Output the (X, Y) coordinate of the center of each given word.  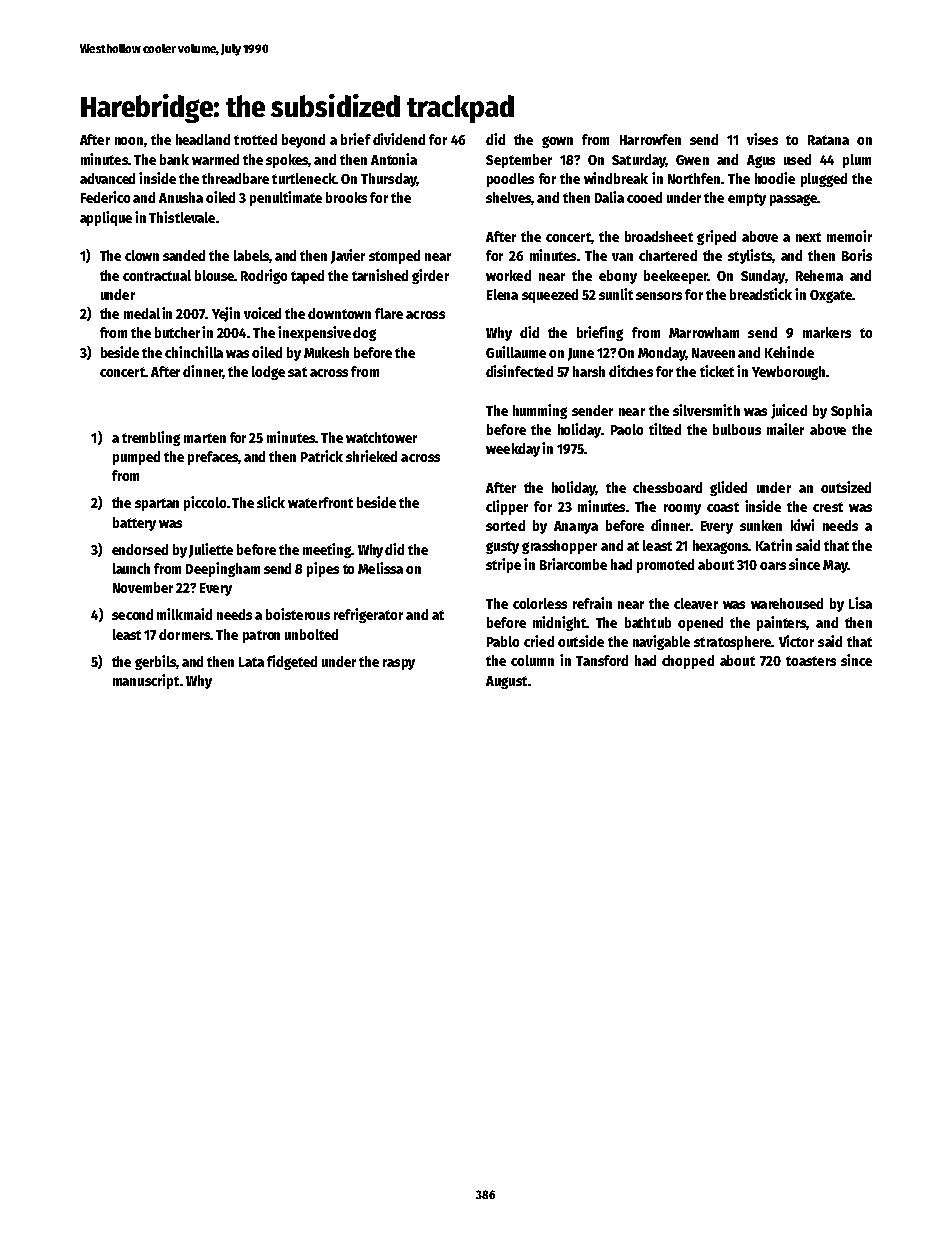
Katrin (774, 545)
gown (557, 142)
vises (762, 139)
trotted (255, 139)
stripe (503, 565)
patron (261, 636)
